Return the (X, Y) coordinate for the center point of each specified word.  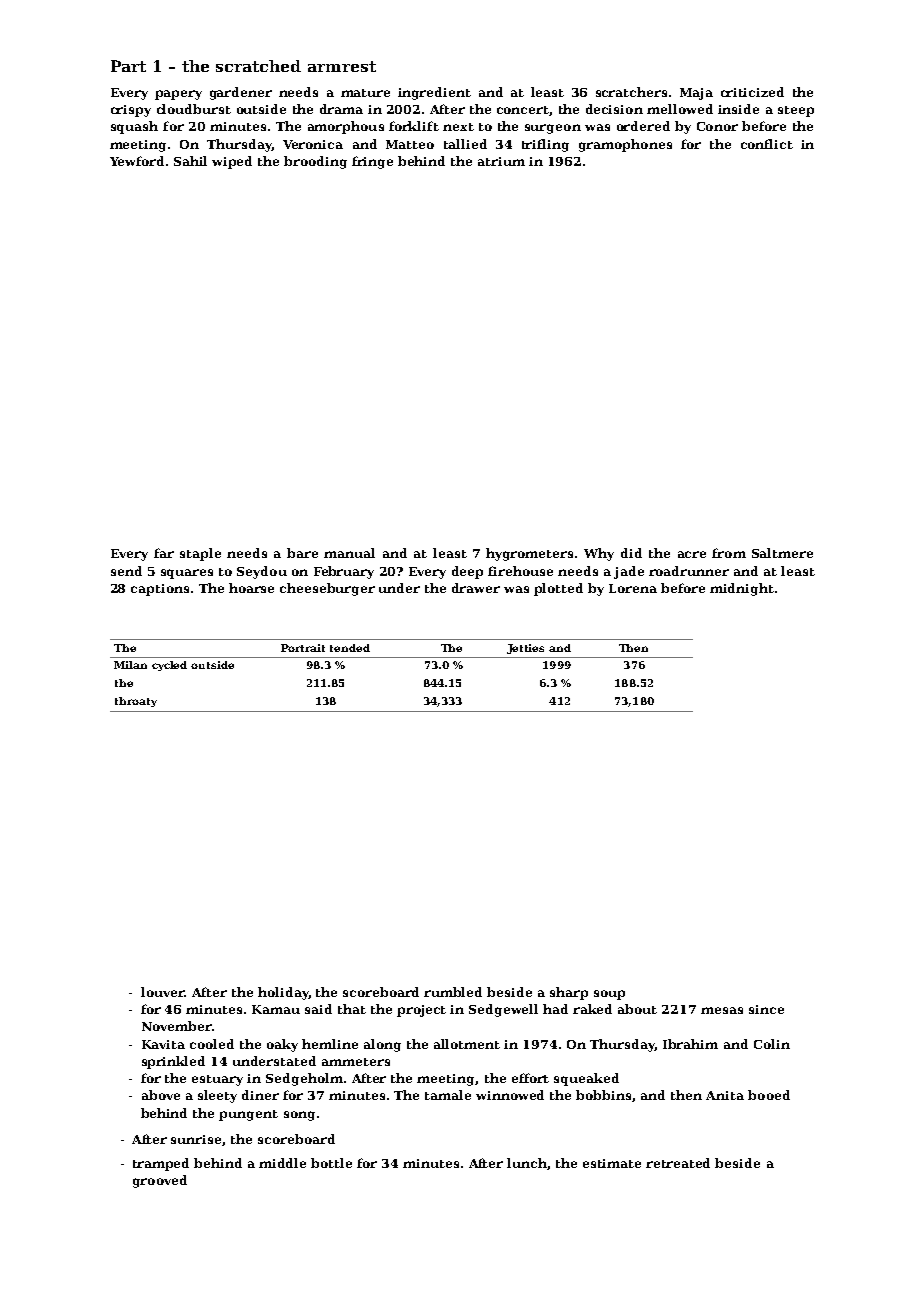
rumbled (453, 992)
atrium (501, 161)
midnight (742, 589)
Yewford (137, 161)
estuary (217, 1080)
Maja (696, 94)
